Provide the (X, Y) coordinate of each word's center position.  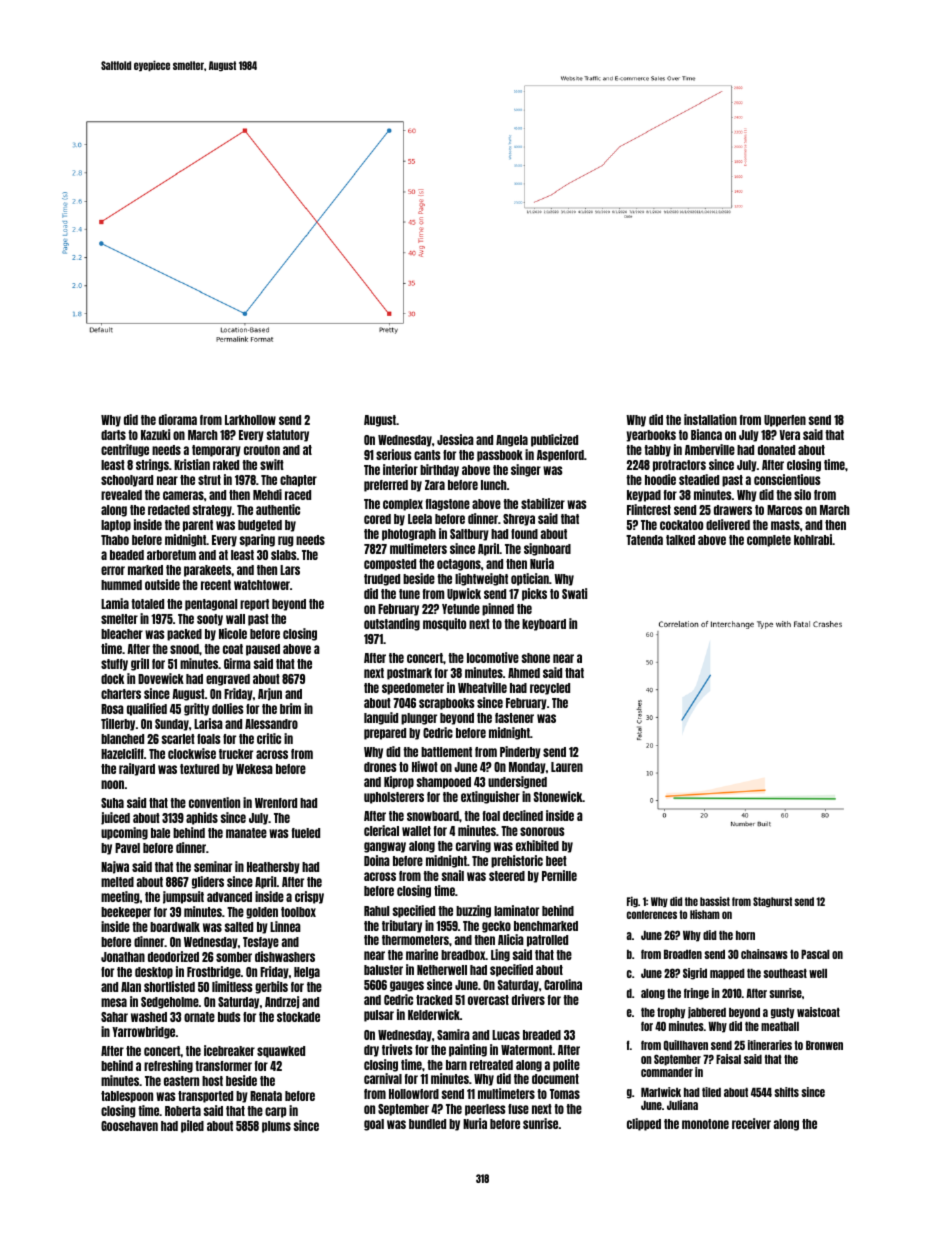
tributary (402, 926)
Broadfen (683, 954)
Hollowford (414, 1094)
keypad (644, 496)
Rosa (112, 709)
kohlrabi (813, 539)
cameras (183, 495)
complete (769, 541)
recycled (550, 689)
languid (381, 718)
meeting (120, 897)
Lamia (115, 603)
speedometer (413, 689)
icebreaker (229, 1050)
